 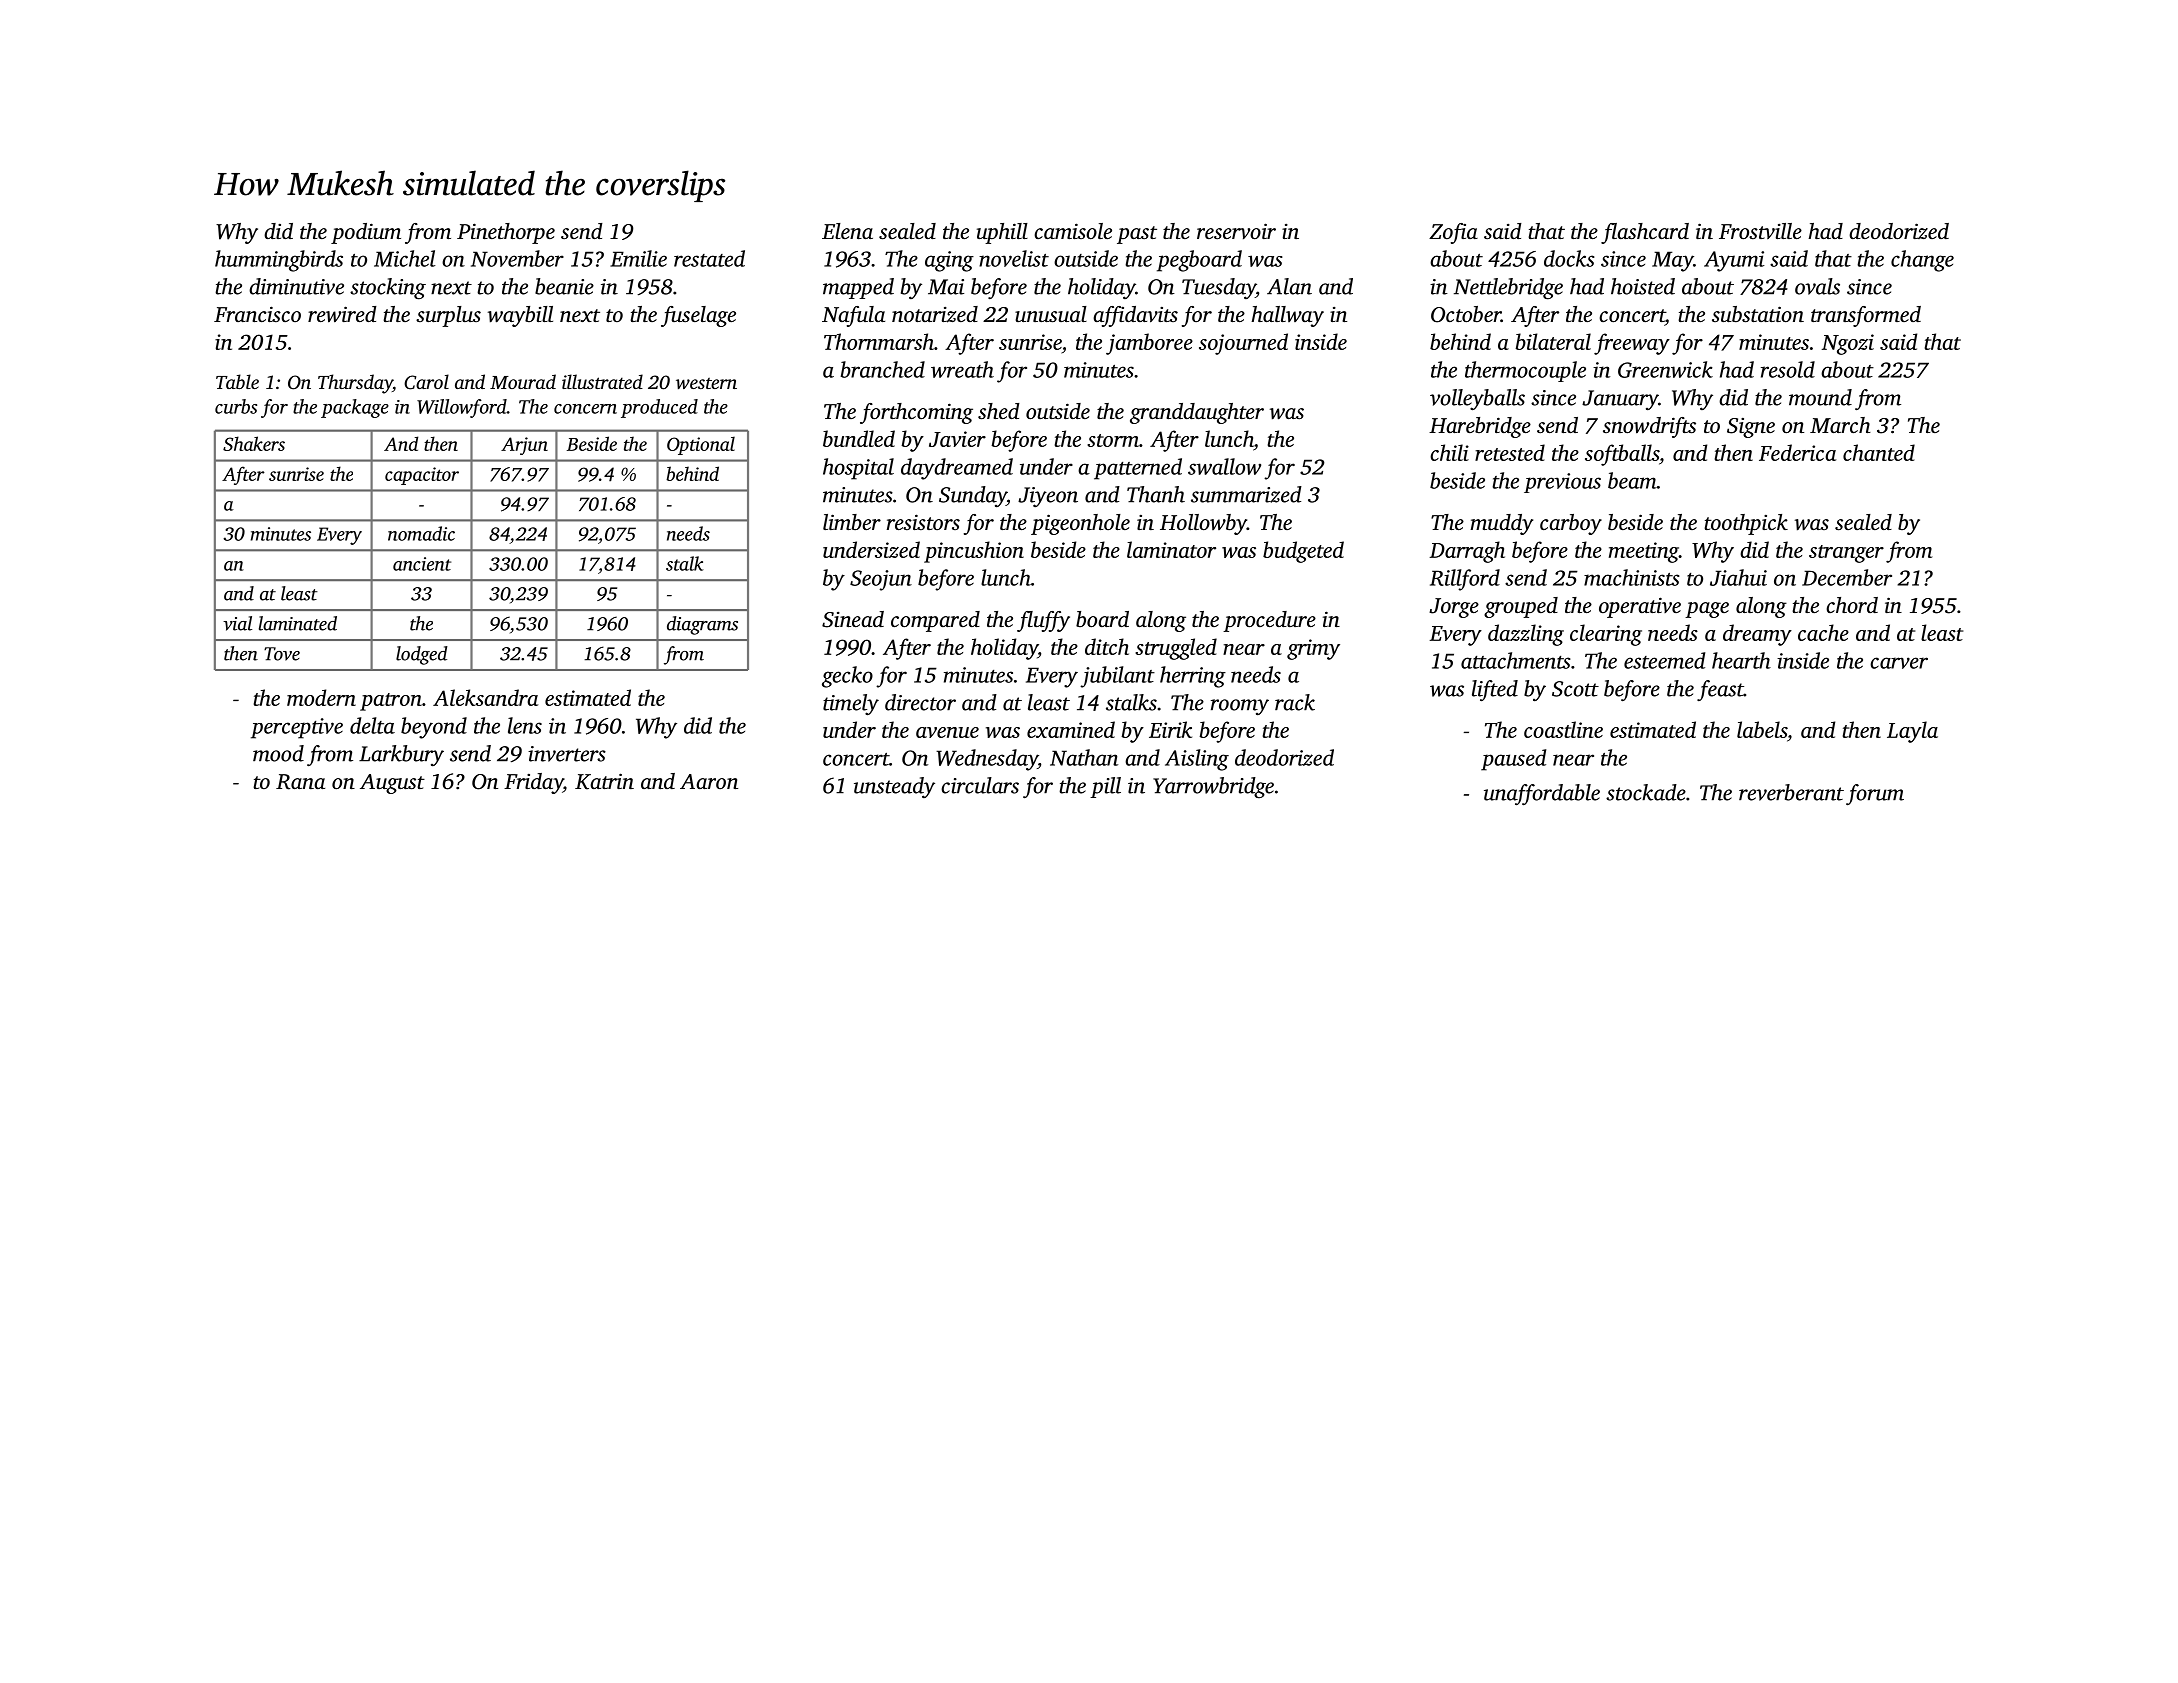 What do you see at coordinates (957, 469) in the page?
I see `daydreamed` at bounding box center [957, 469].
